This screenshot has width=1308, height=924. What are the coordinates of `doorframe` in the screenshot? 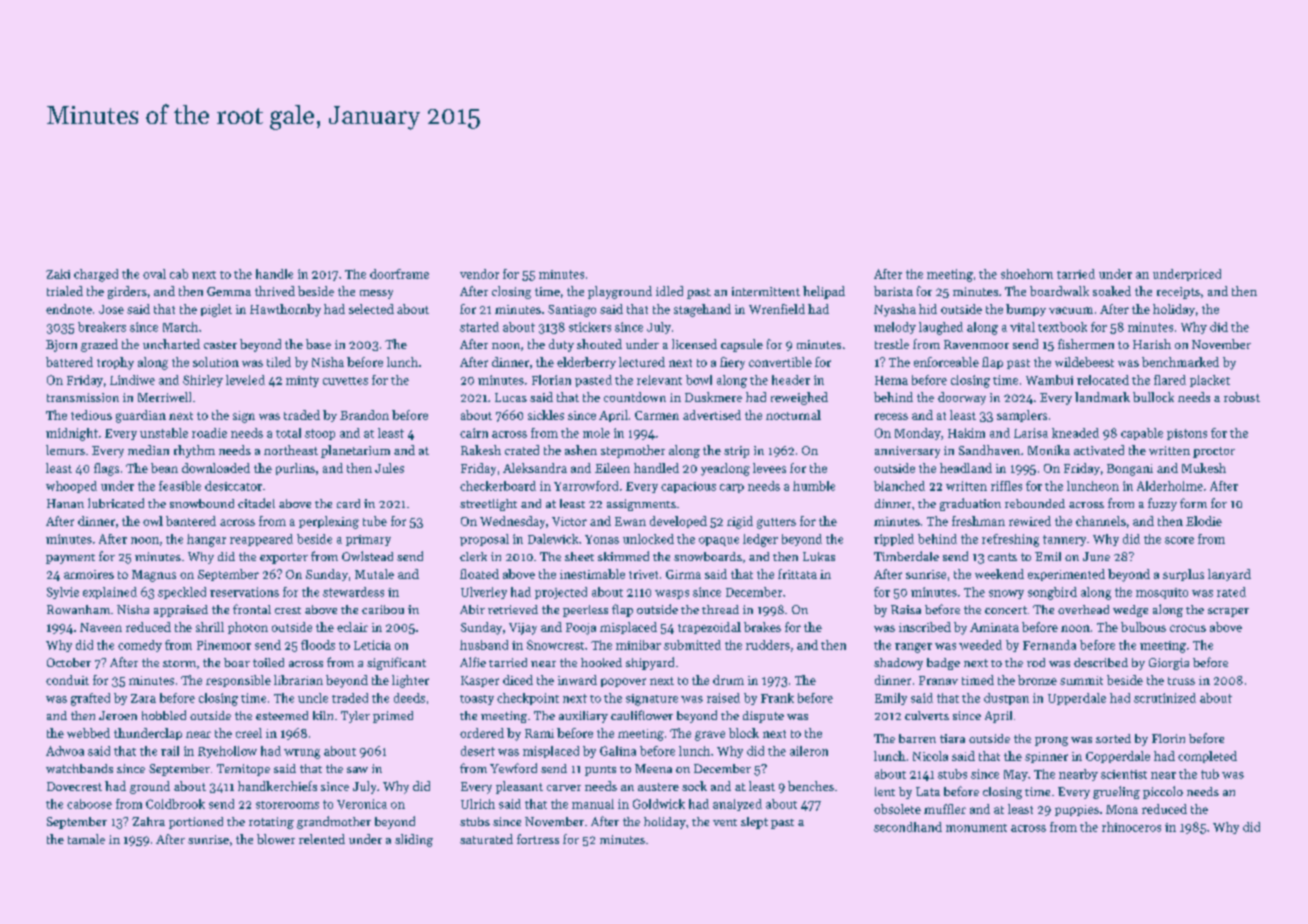 It's located at (399, 274).
